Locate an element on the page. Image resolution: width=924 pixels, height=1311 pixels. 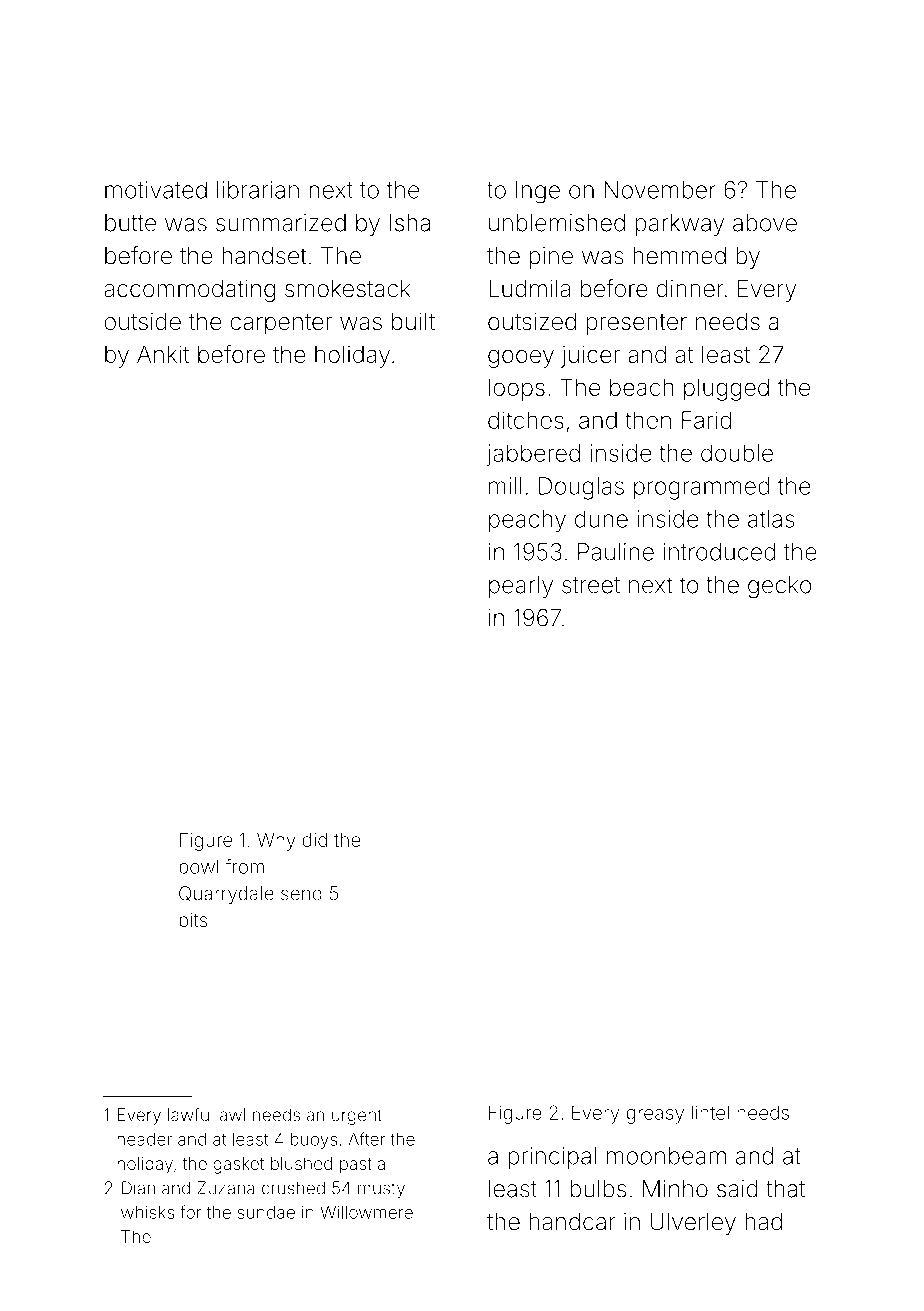
send is located at coordinates (301, 893).
